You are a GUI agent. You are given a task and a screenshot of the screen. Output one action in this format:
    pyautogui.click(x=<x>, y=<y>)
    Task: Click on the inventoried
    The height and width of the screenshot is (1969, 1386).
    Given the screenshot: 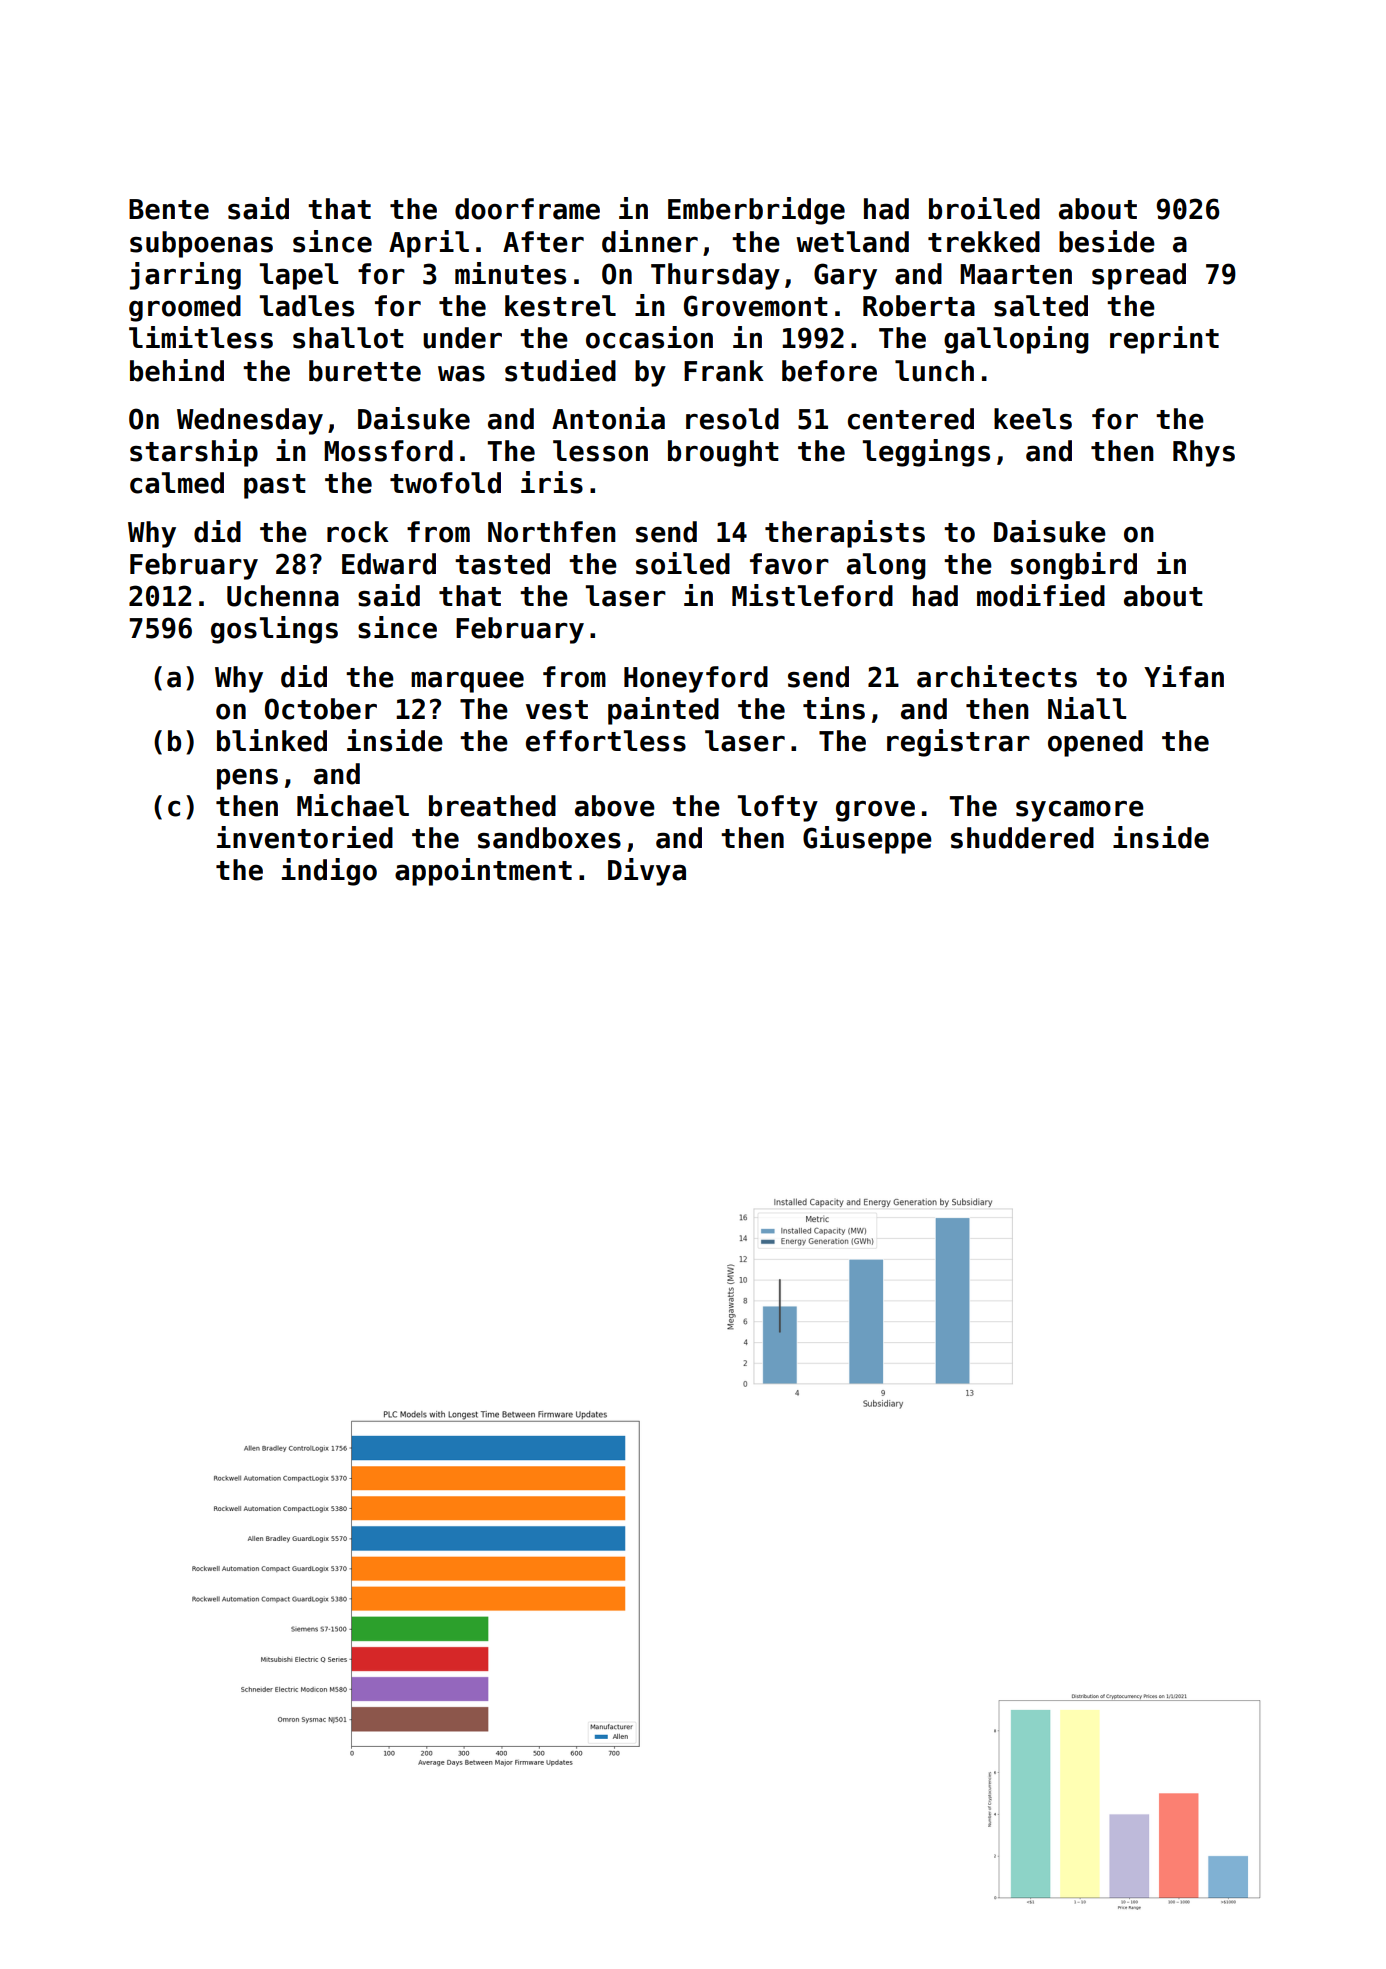 What is the action you would take?
    pyautogui.click(x=305, y=837)
